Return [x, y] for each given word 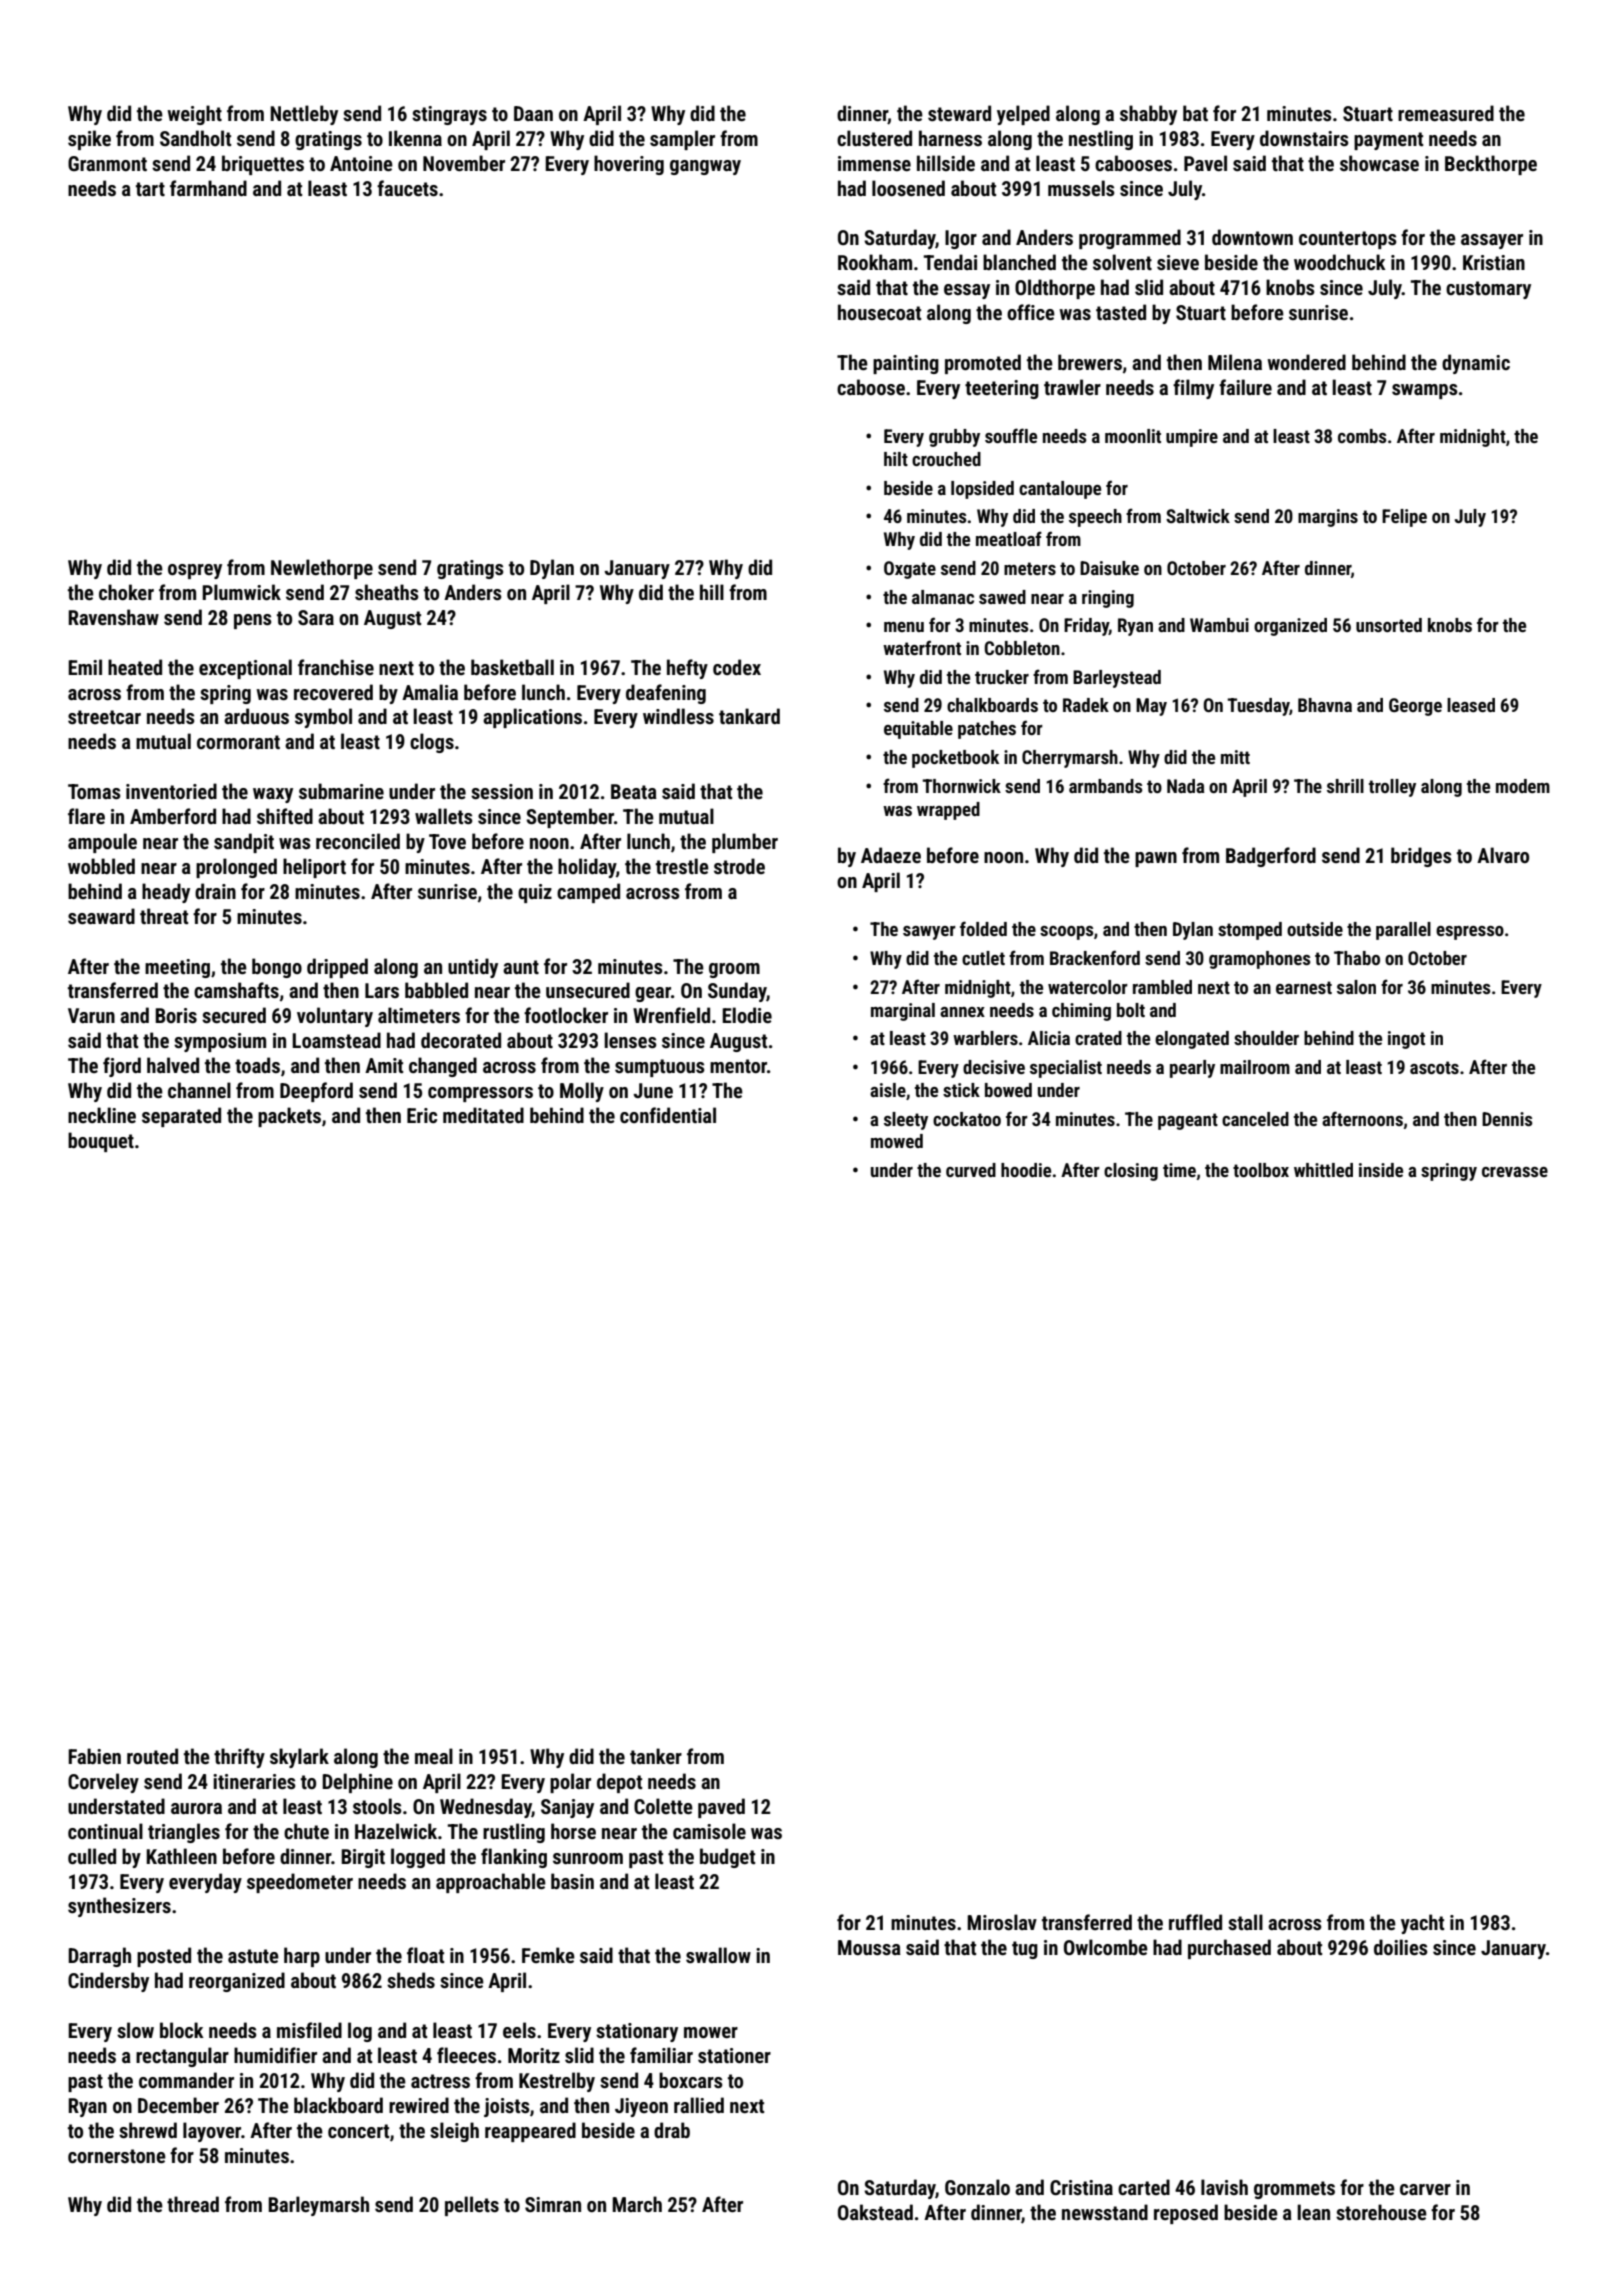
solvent [1122, 262]
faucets [407, 188]
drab [672, 2130]
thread [193, 2204]
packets [289, 1117]
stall [1245, 1922]
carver [1425, 2189]
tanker [656, 1756]
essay [967, 291]
